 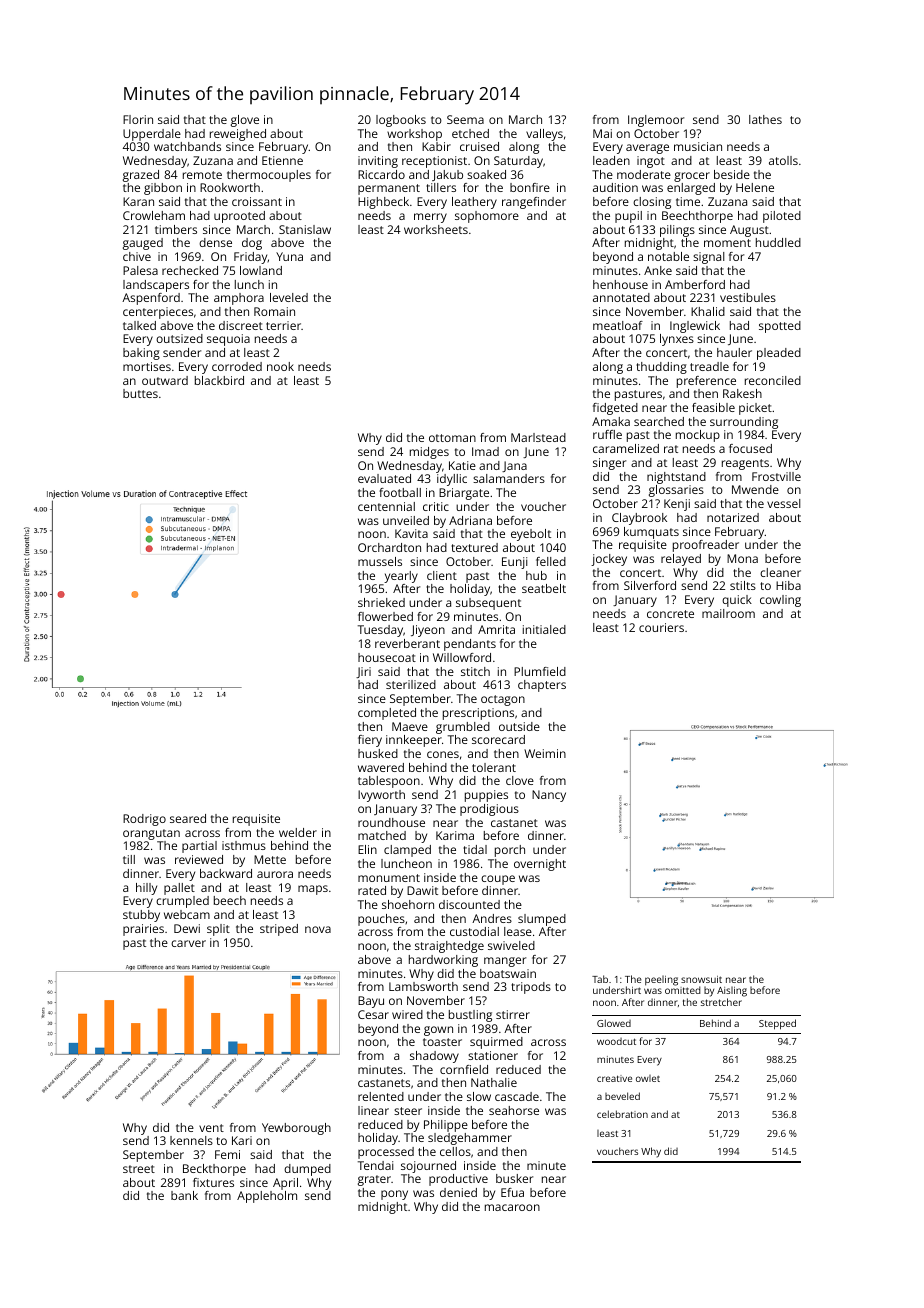 I want to click on logbooks, so click(x=401, y=121).
